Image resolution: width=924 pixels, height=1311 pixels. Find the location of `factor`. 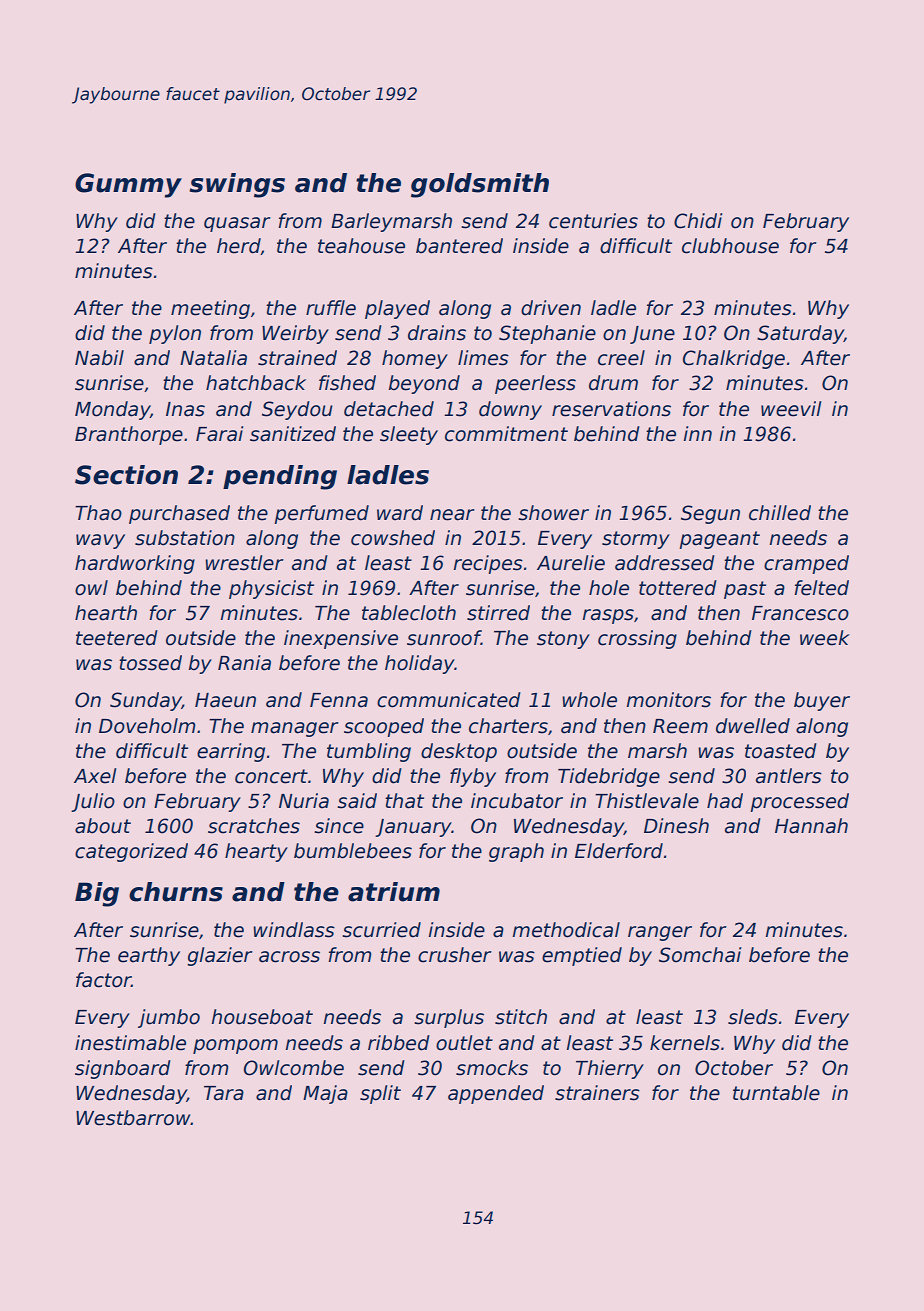

factor is located at coordinates (103, 980).
